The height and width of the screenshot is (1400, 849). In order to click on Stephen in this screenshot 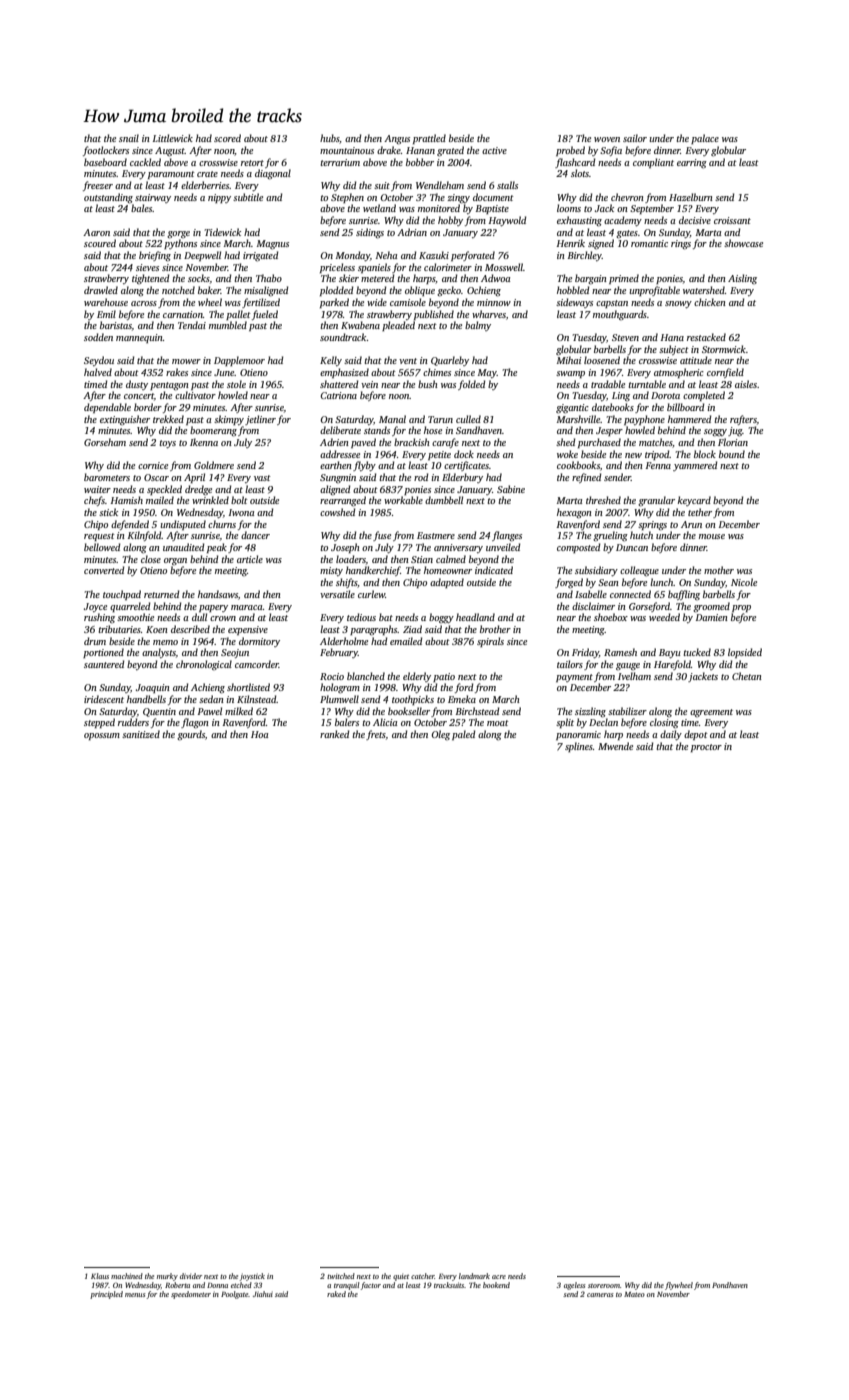, I will do `click(347, 198)`.
